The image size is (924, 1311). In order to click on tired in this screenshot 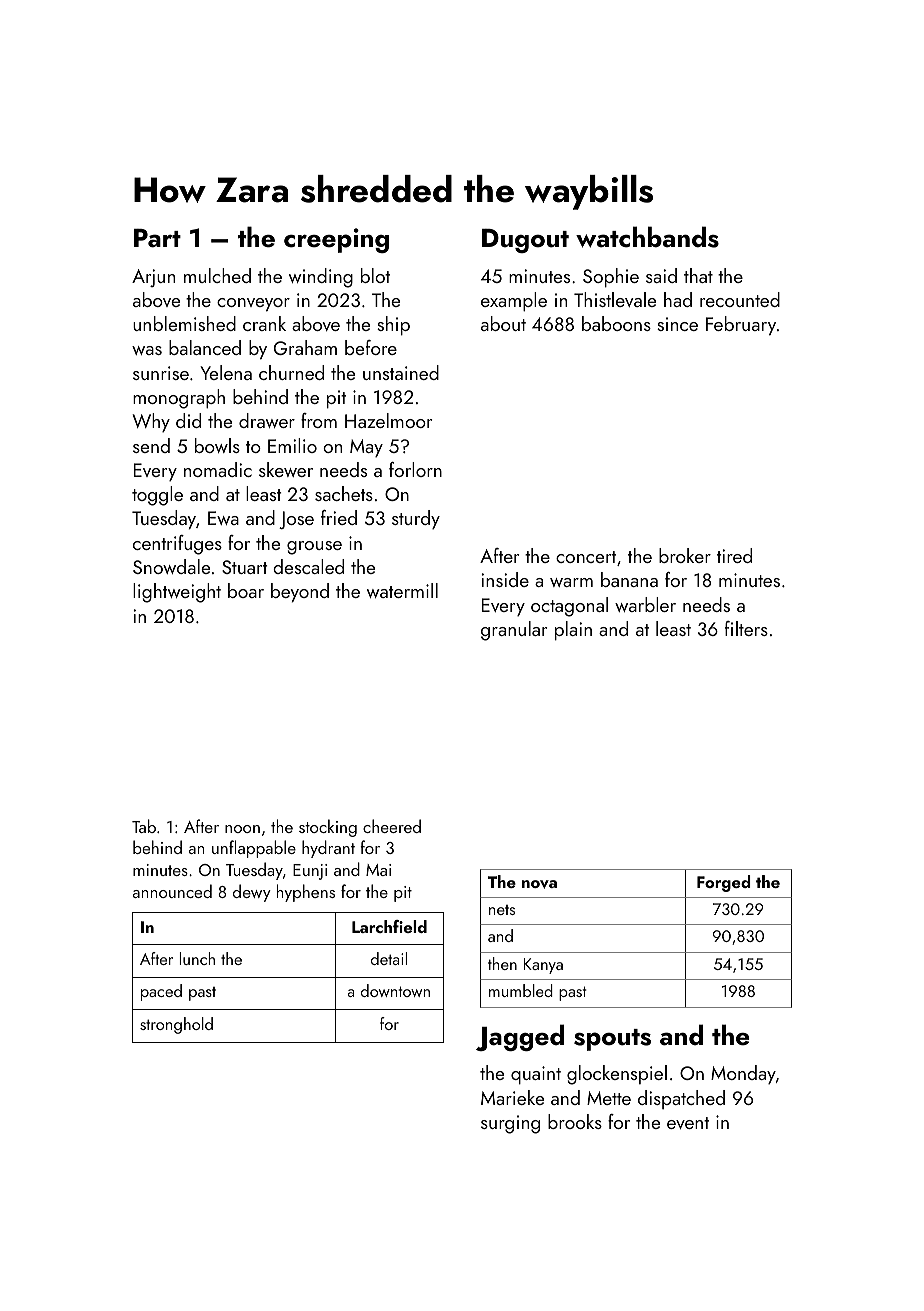, I will do `click(734, 555)`.
